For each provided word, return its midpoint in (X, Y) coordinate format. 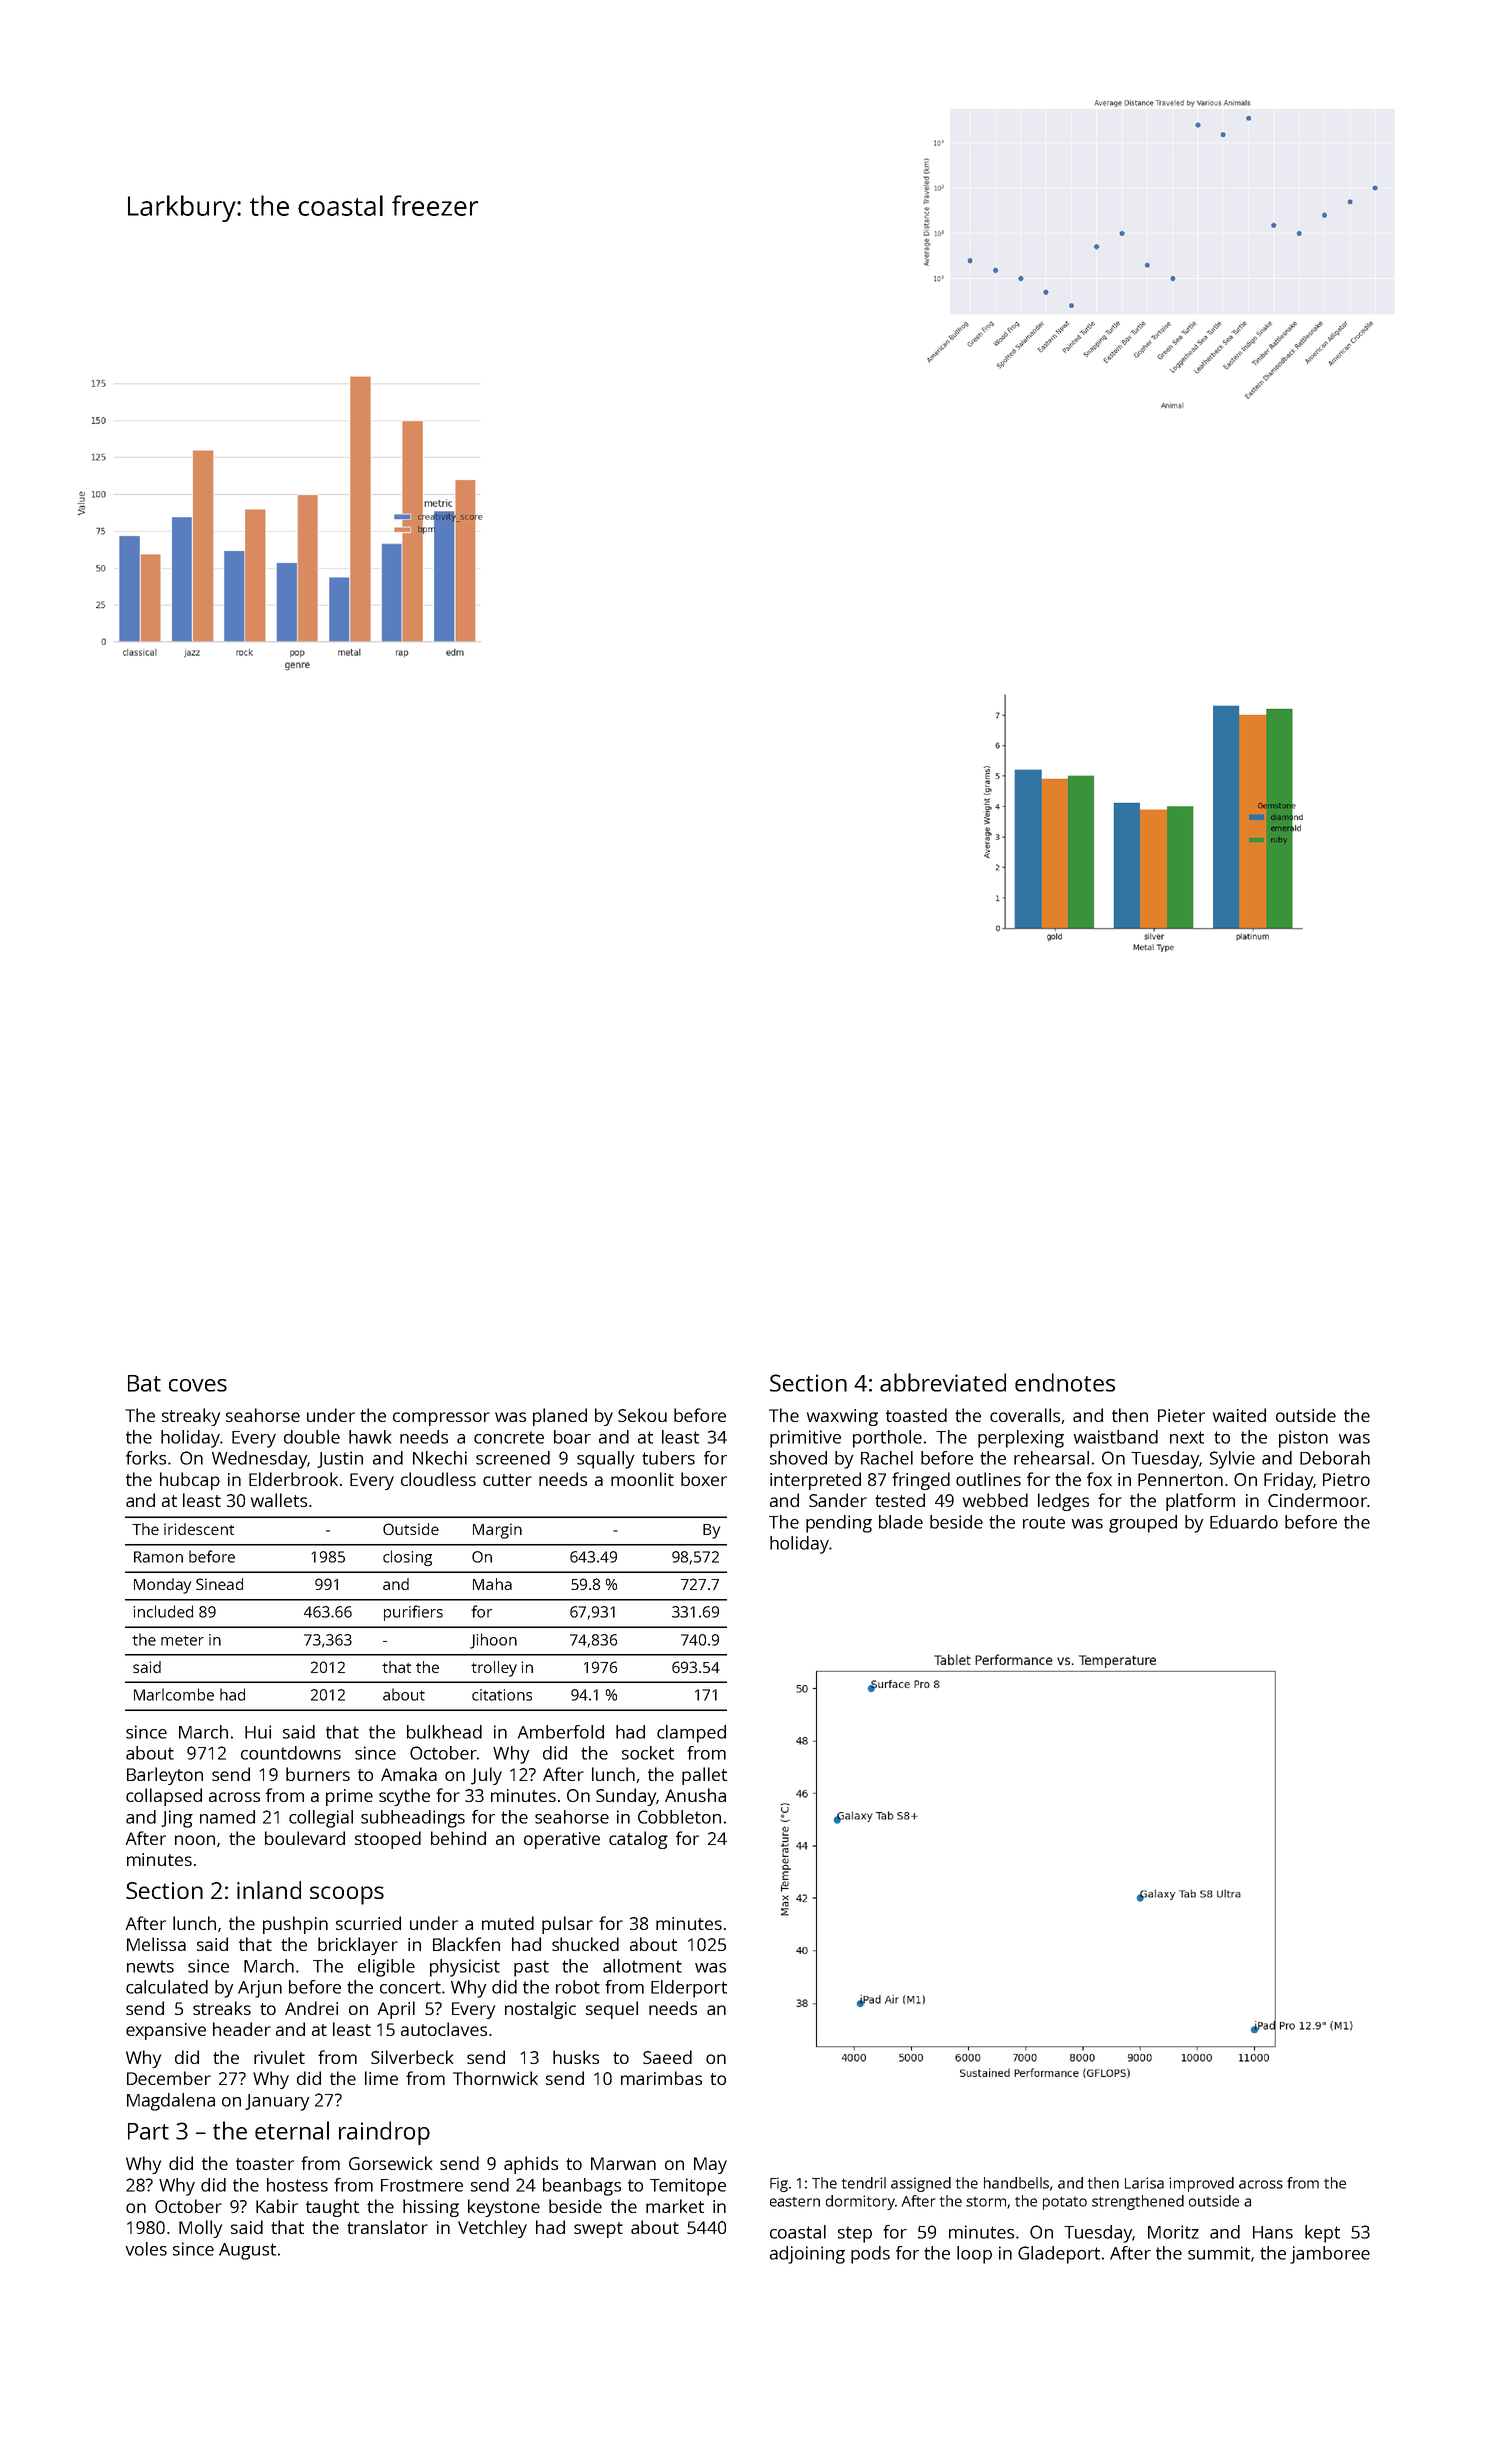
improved (1201, 2184)
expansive (166, 2031)
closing (407, 1558)
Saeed (667, 2057)
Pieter (1181, 1415)
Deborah (1335, 1458)
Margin (497, 1531)
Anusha (695, 1795)
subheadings (413, 1819)
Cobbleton (679, 1817)
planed (560, 1417)
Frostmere (422, 2185)
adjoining (807, 2255)
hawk (370, 1437)
